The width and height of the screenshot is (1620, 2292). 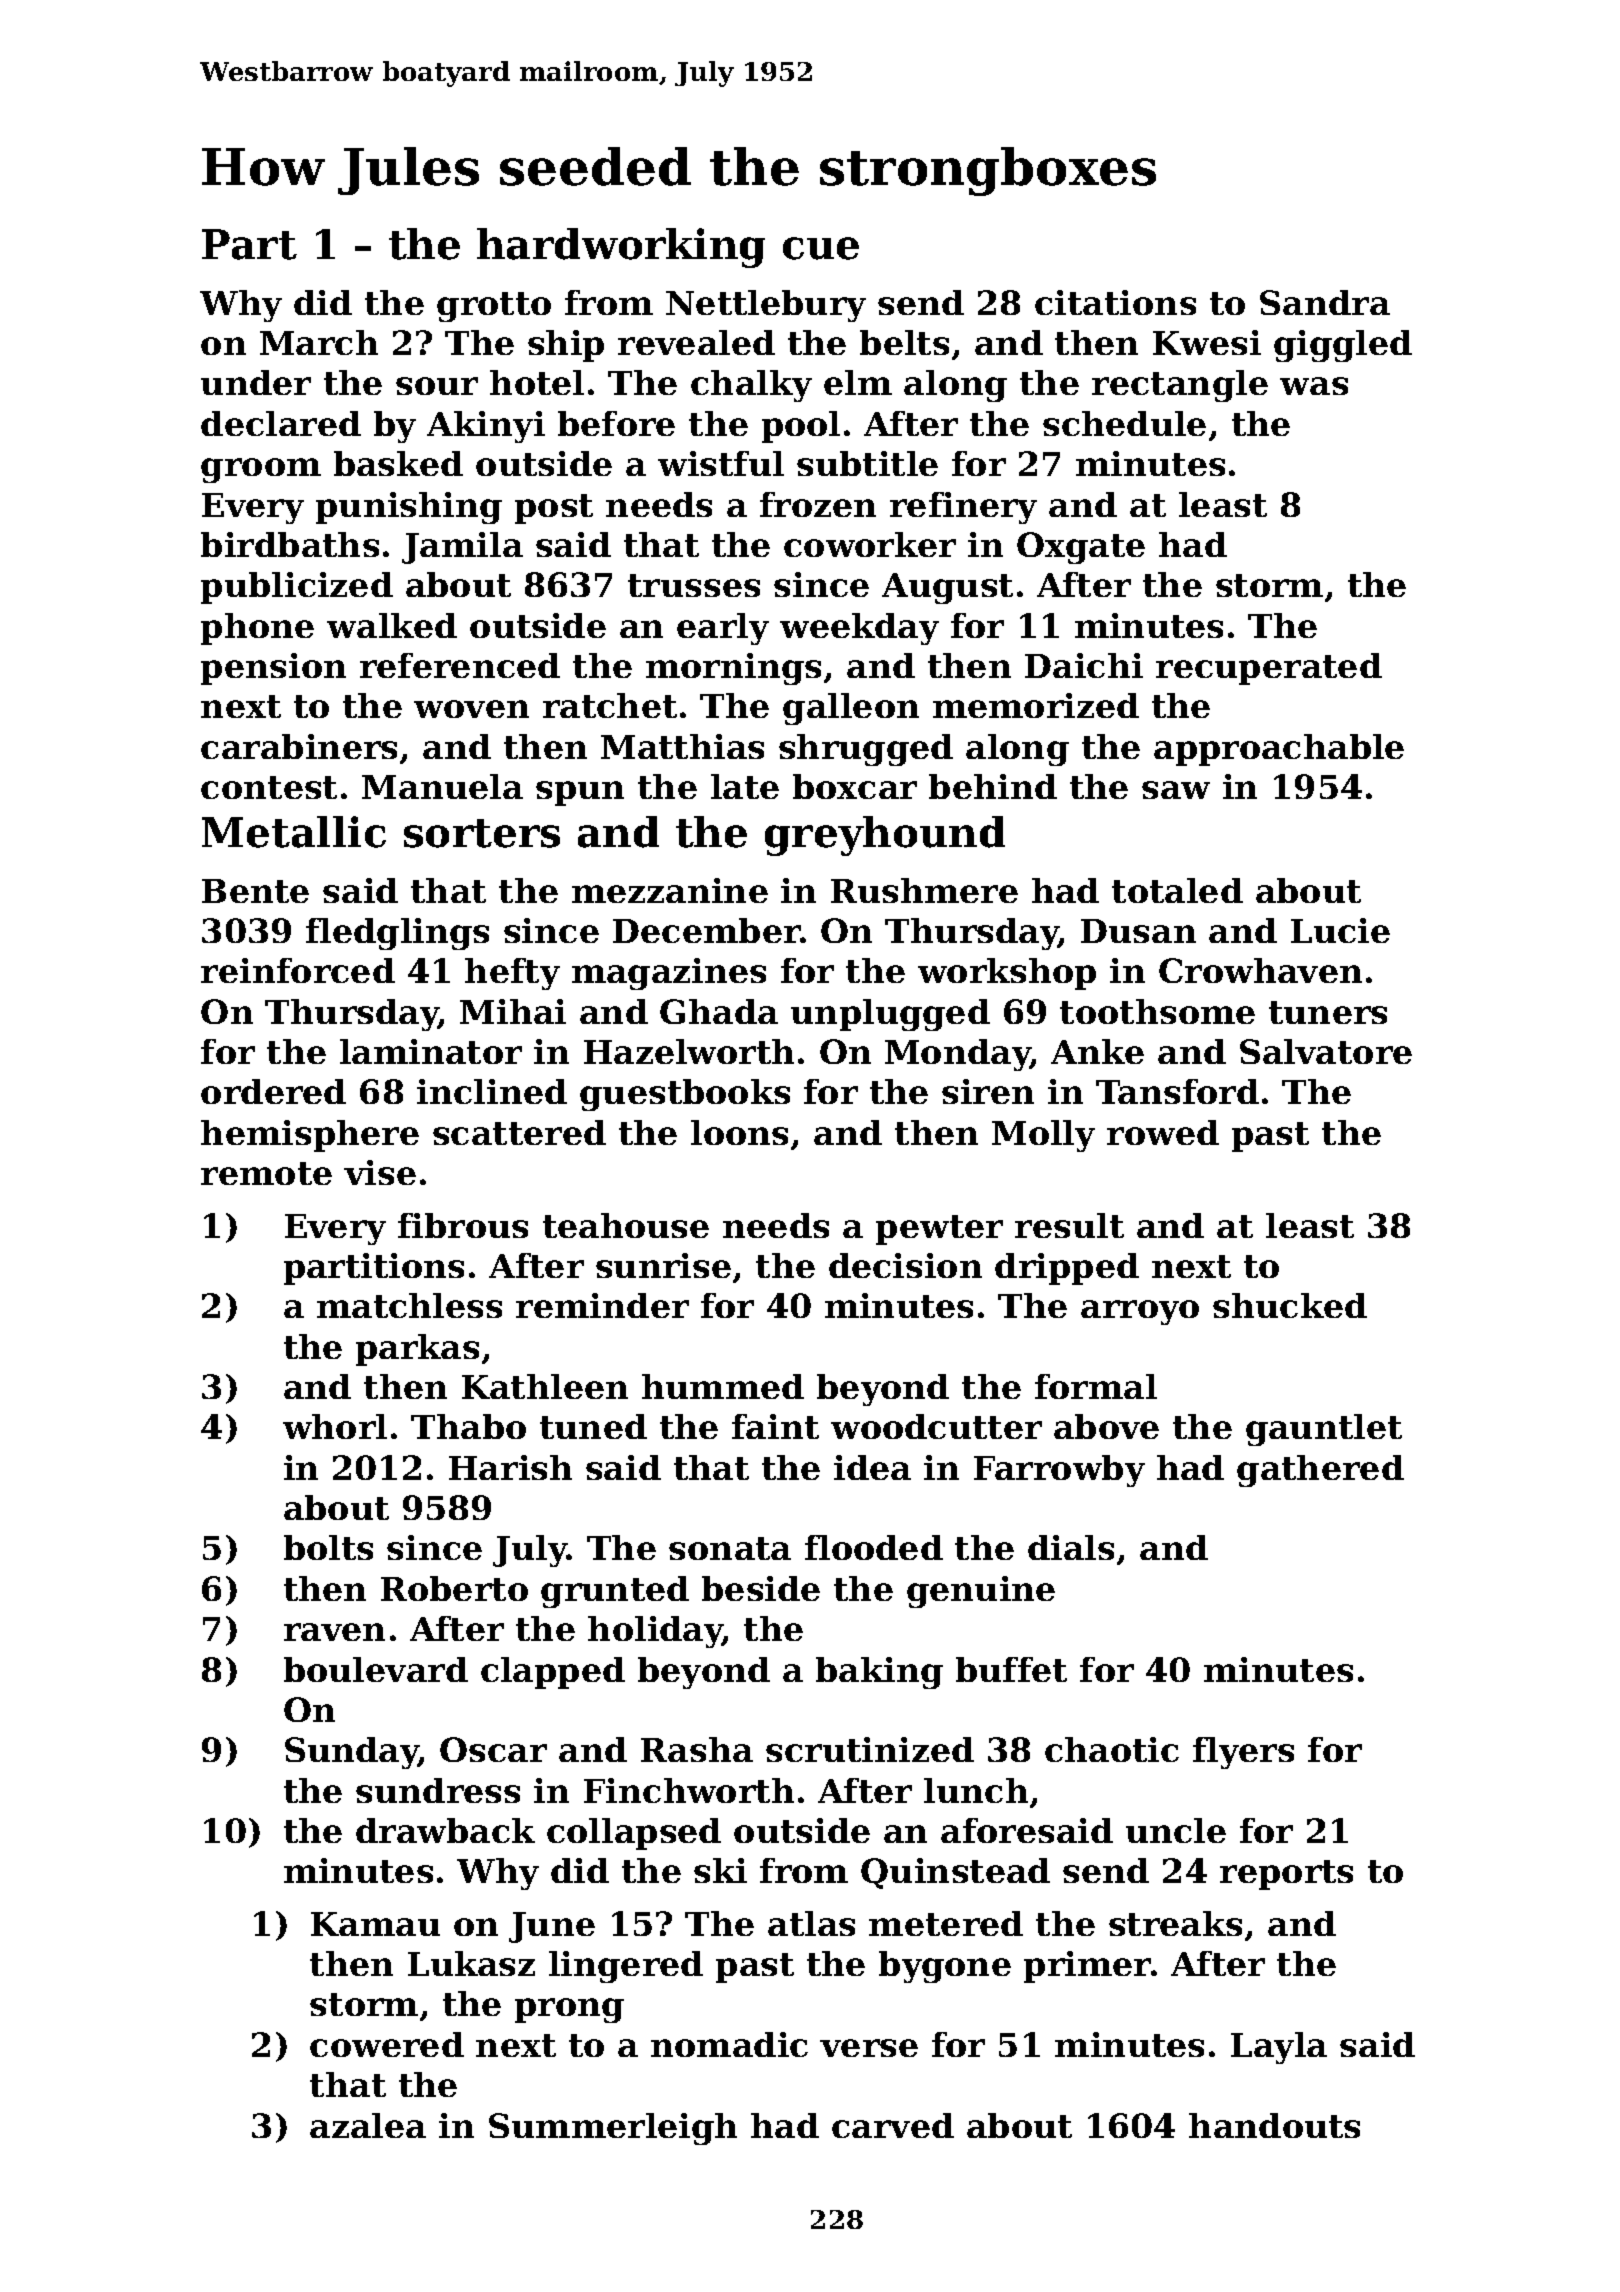 What do you see at coordinates (1290, 1305) in the screenshot?
I see `shucked` at bounding box center [1290, 1305].
